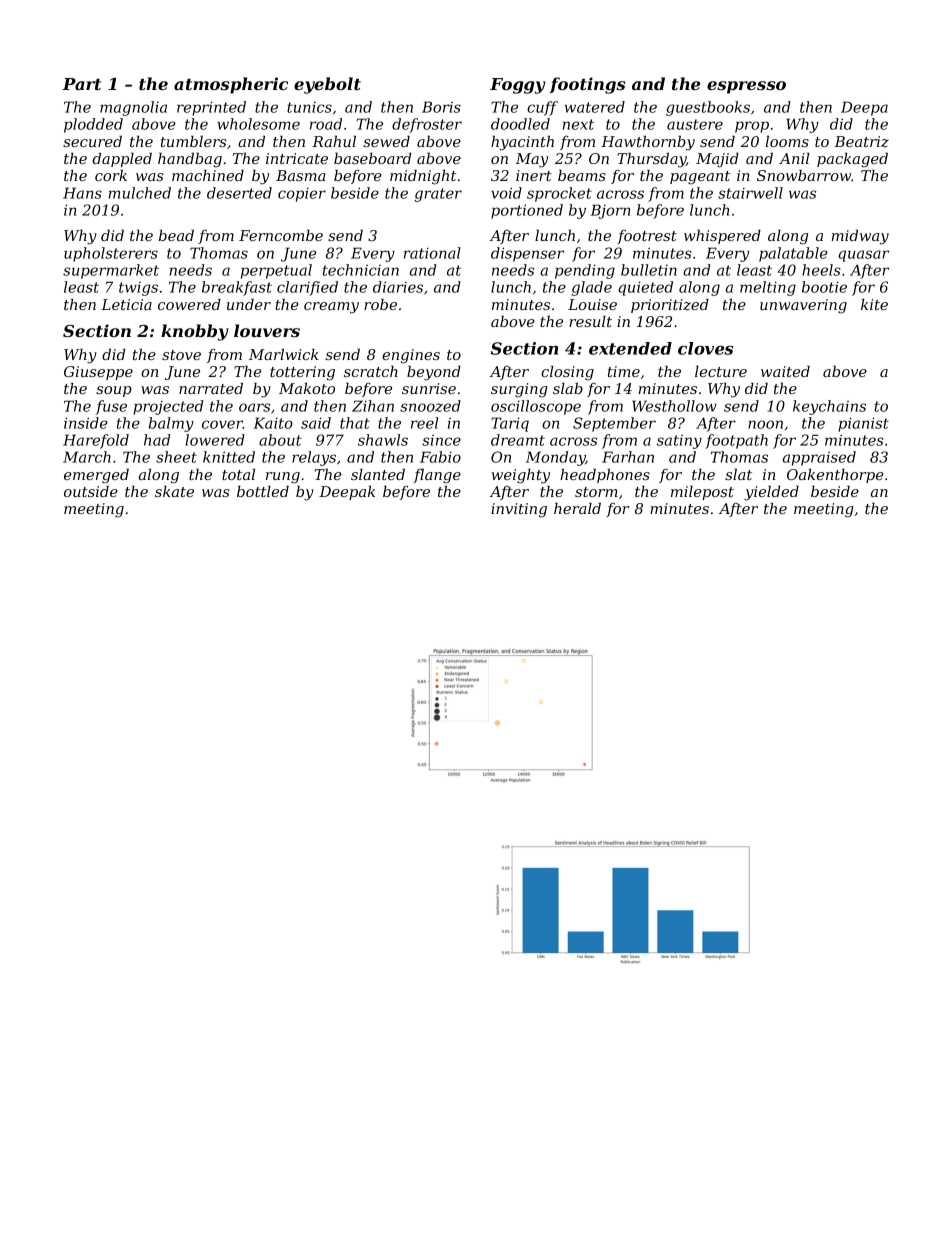  Describe the element at coordinates (383, 440) in the image. I see `shawls` at that location.
